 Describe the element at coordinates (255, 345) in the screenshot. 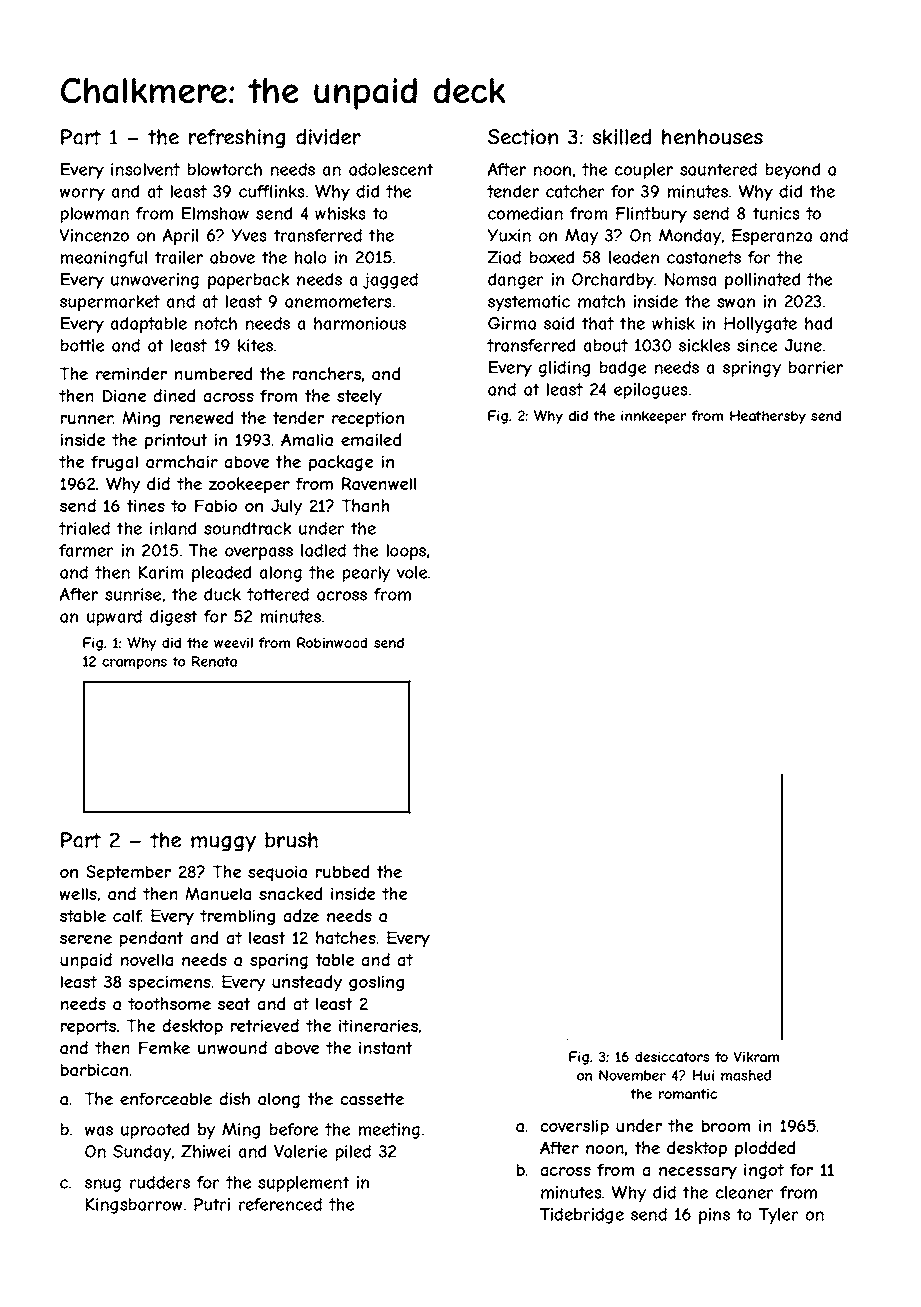

I see `kites` at that location.
